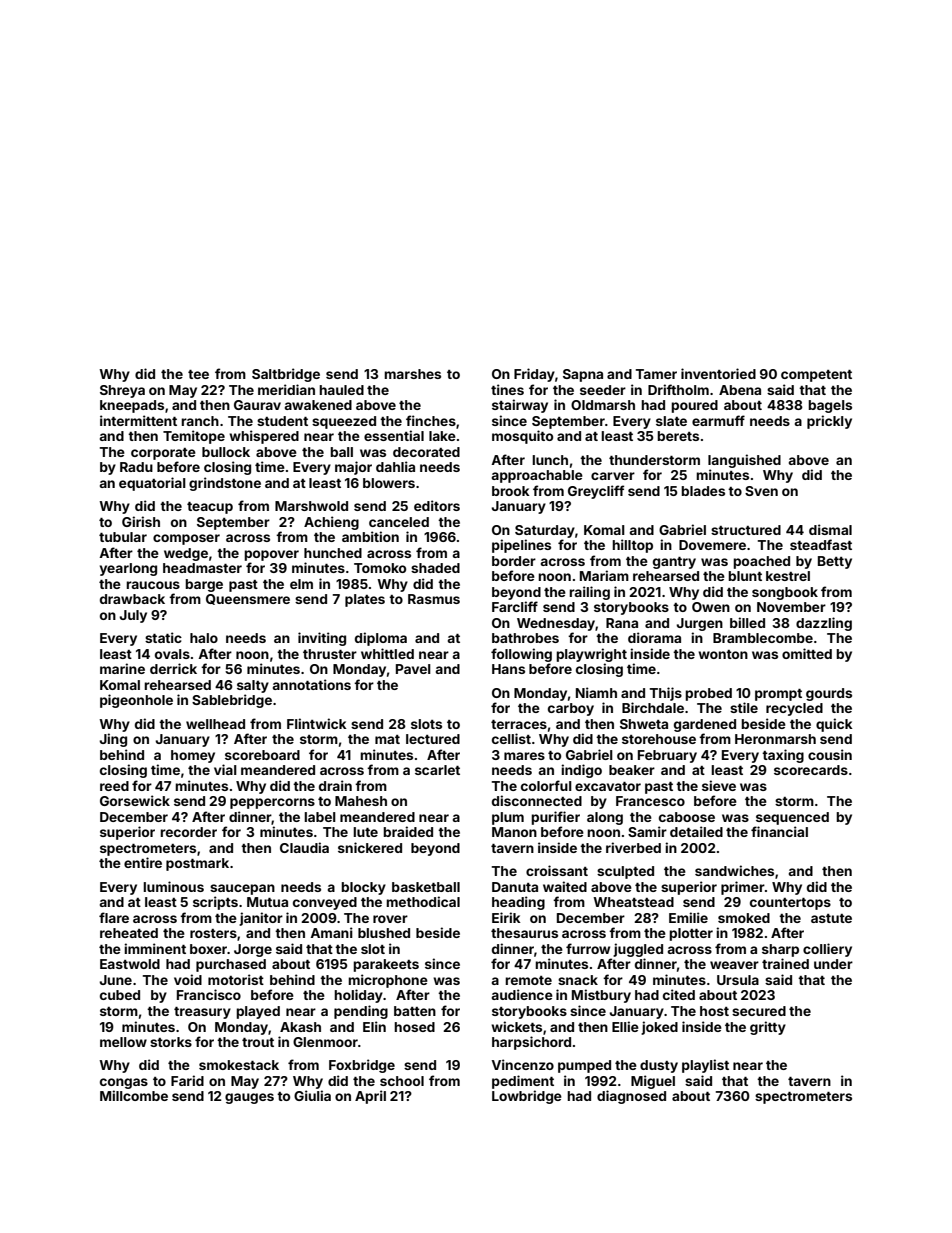 The width and height of the screenshot is (952, 1233). Describe the element at coordinates (123, 1042) in the screenshot. I see `mellow` at that location.
